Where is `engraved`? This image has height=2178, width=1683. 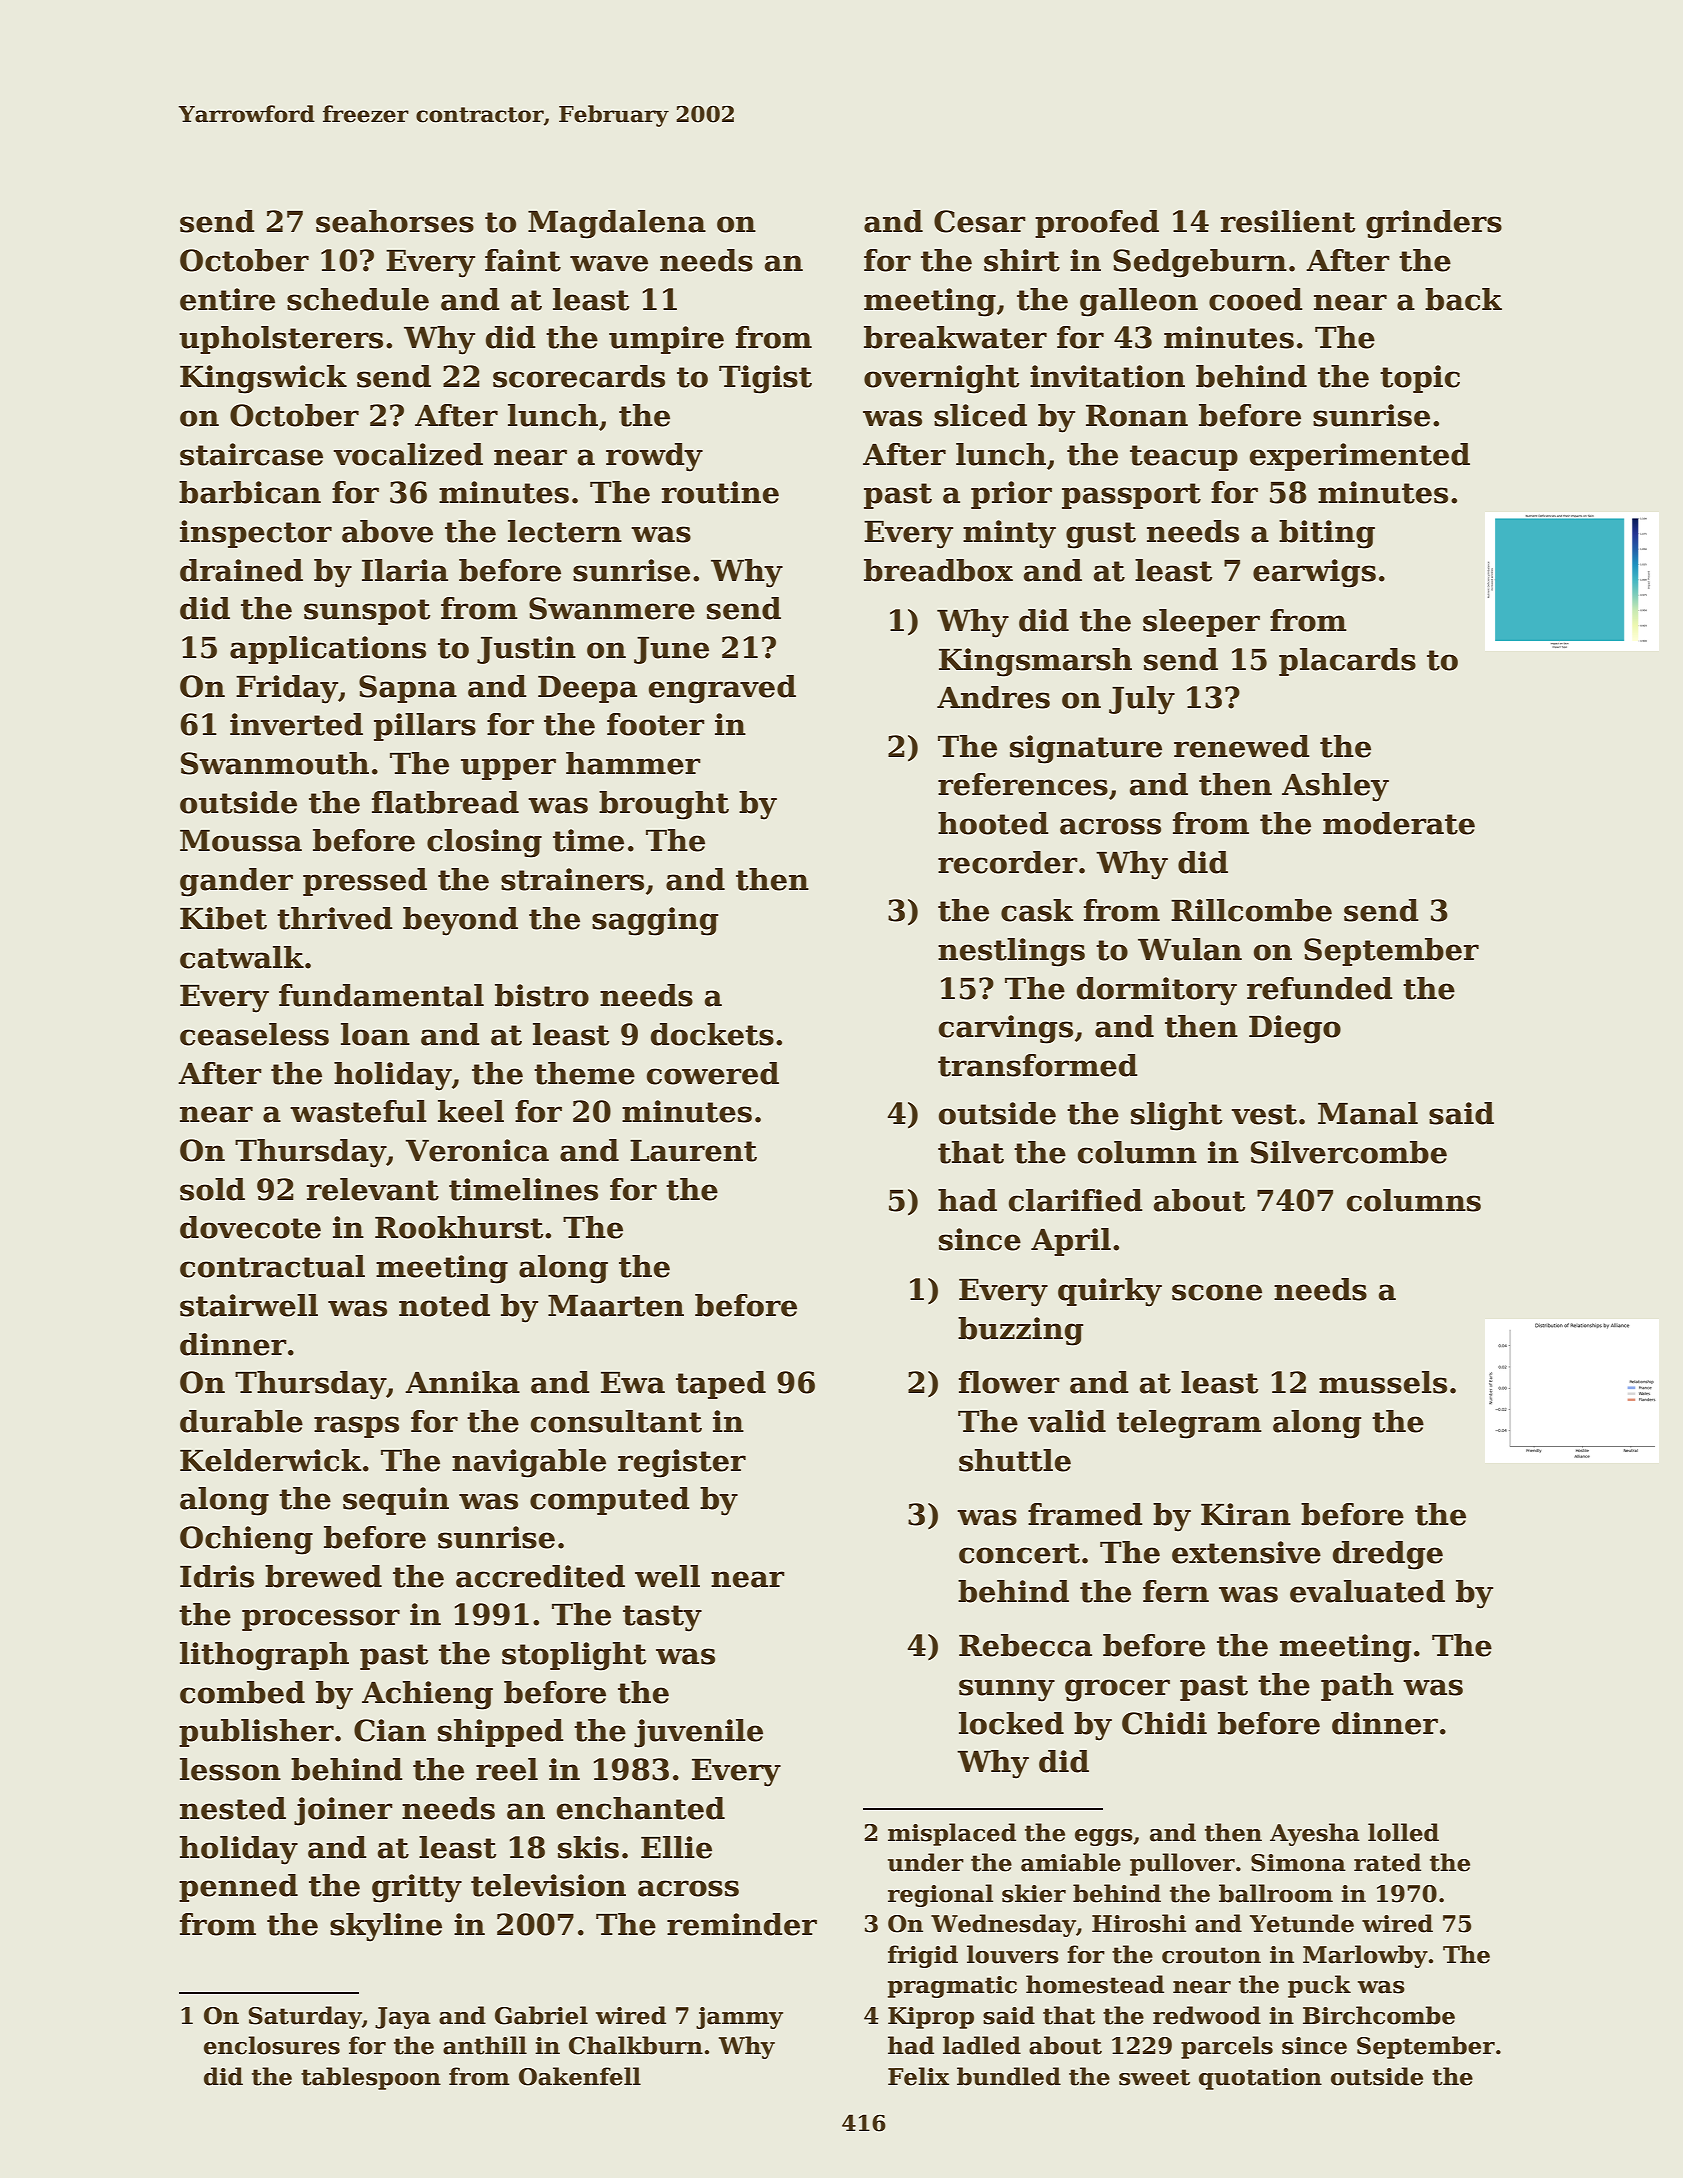
engraved is located at coordinates (722, 689).
